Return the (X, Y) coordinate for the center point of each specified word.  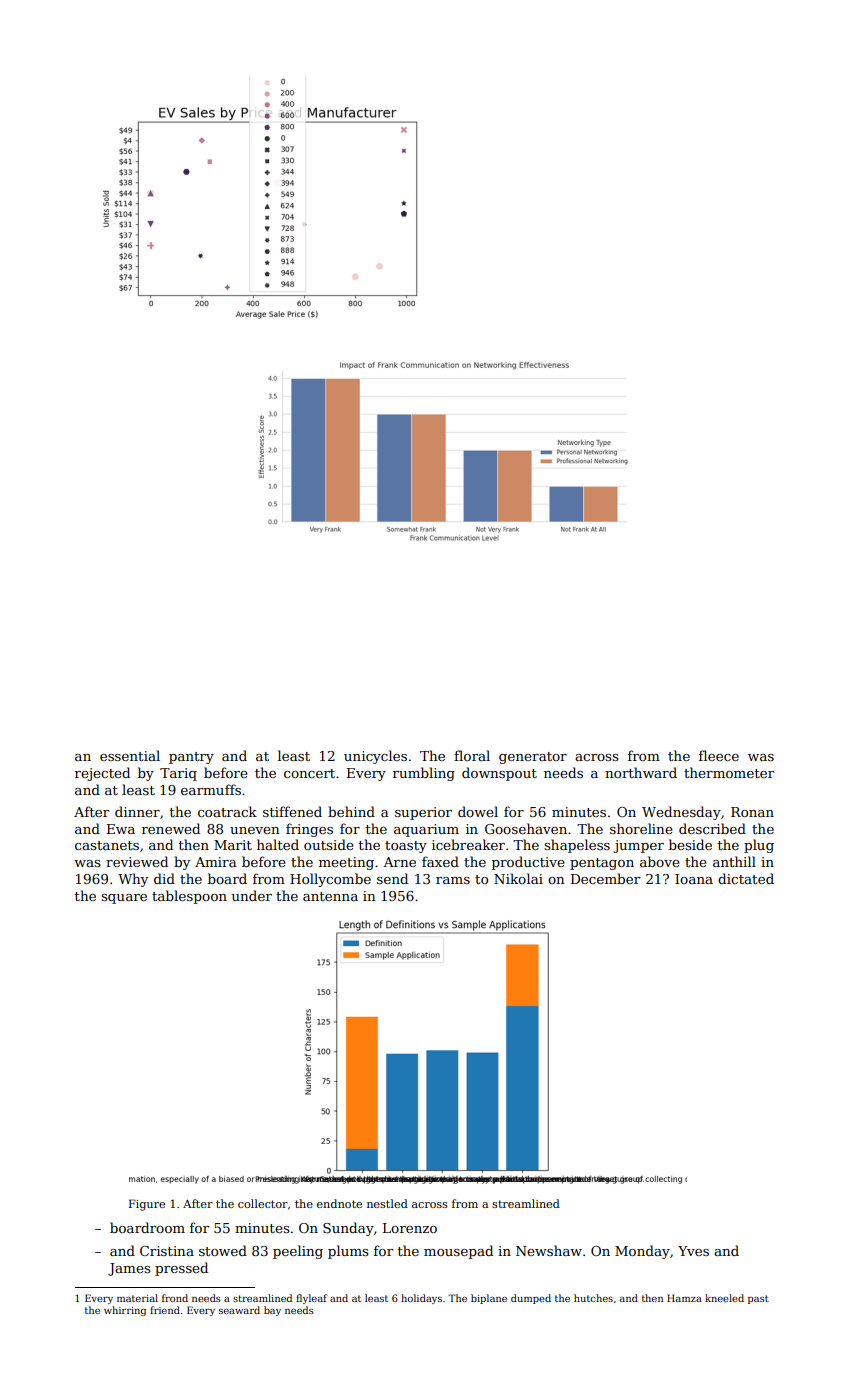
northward (641, 772)
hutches (593, 1298)
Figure (147, 1205)
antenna (330, 896)
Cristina (167, 1251)
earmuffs (211, 789)
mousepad (458, 1252)
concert (309, 773)
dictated (746, 878)
